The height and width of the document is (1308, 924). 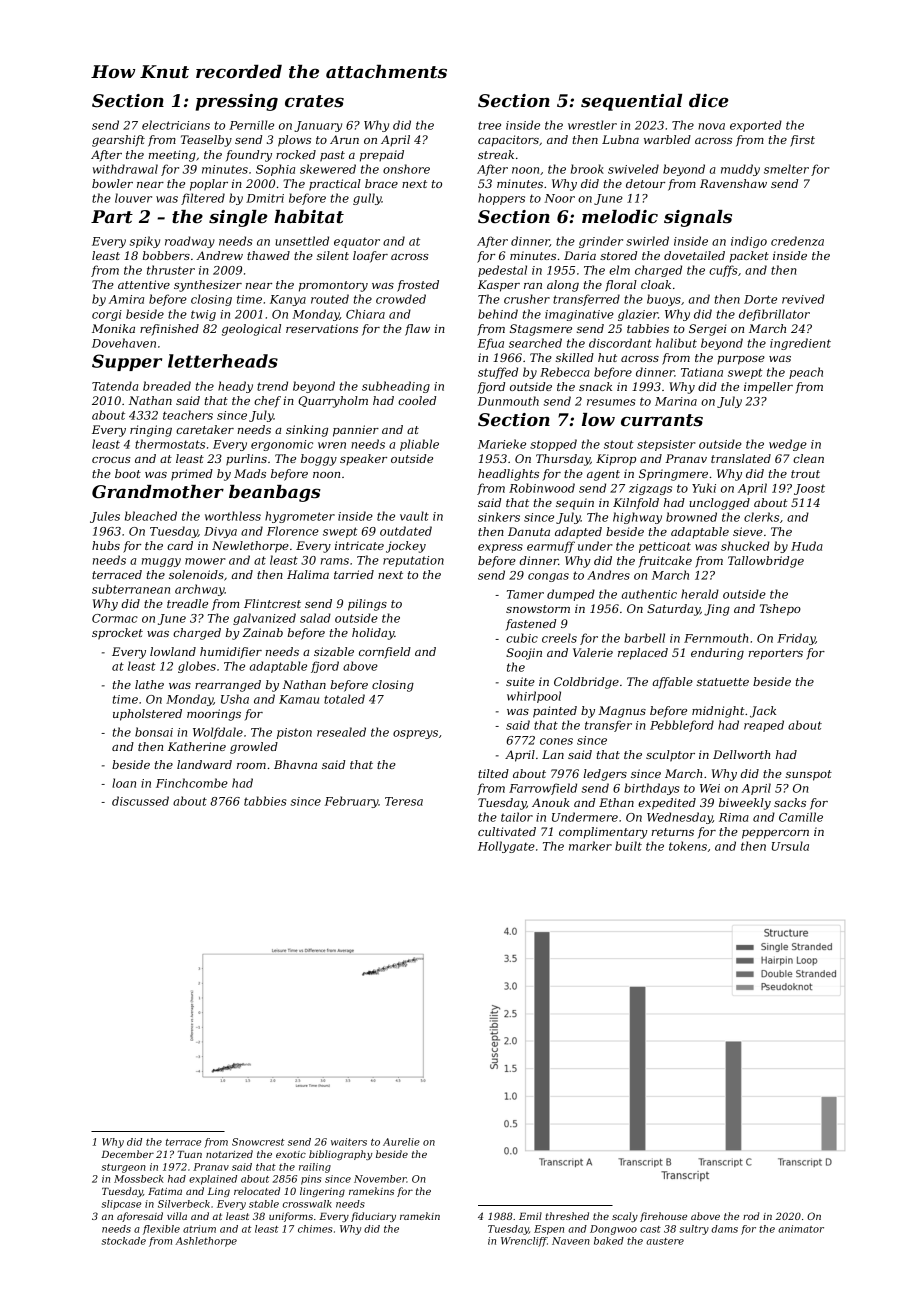 I want to click on totaled, so click(x=344, y=699).
